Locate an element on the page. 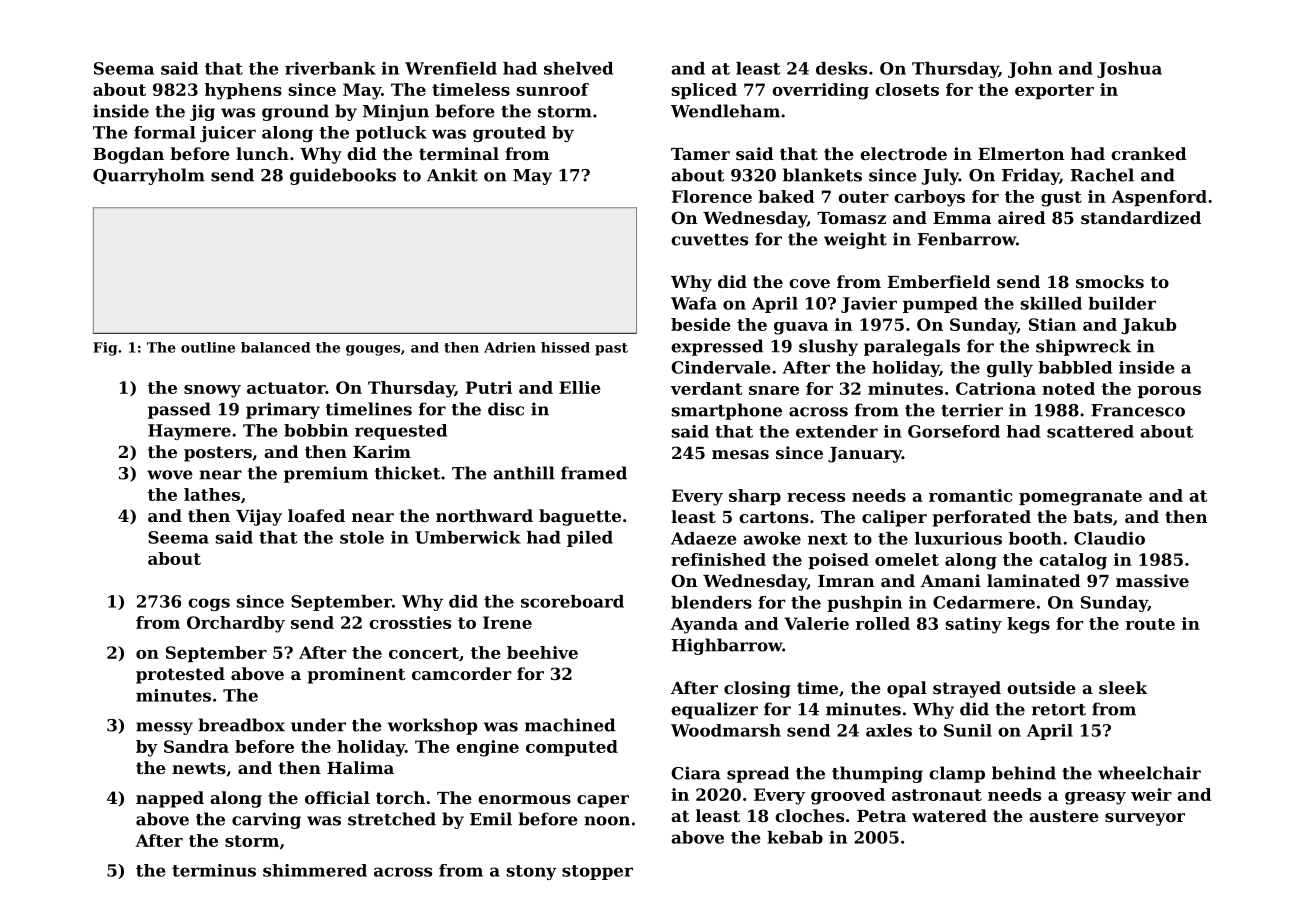  massive is located at coordinates (1152, 580).
